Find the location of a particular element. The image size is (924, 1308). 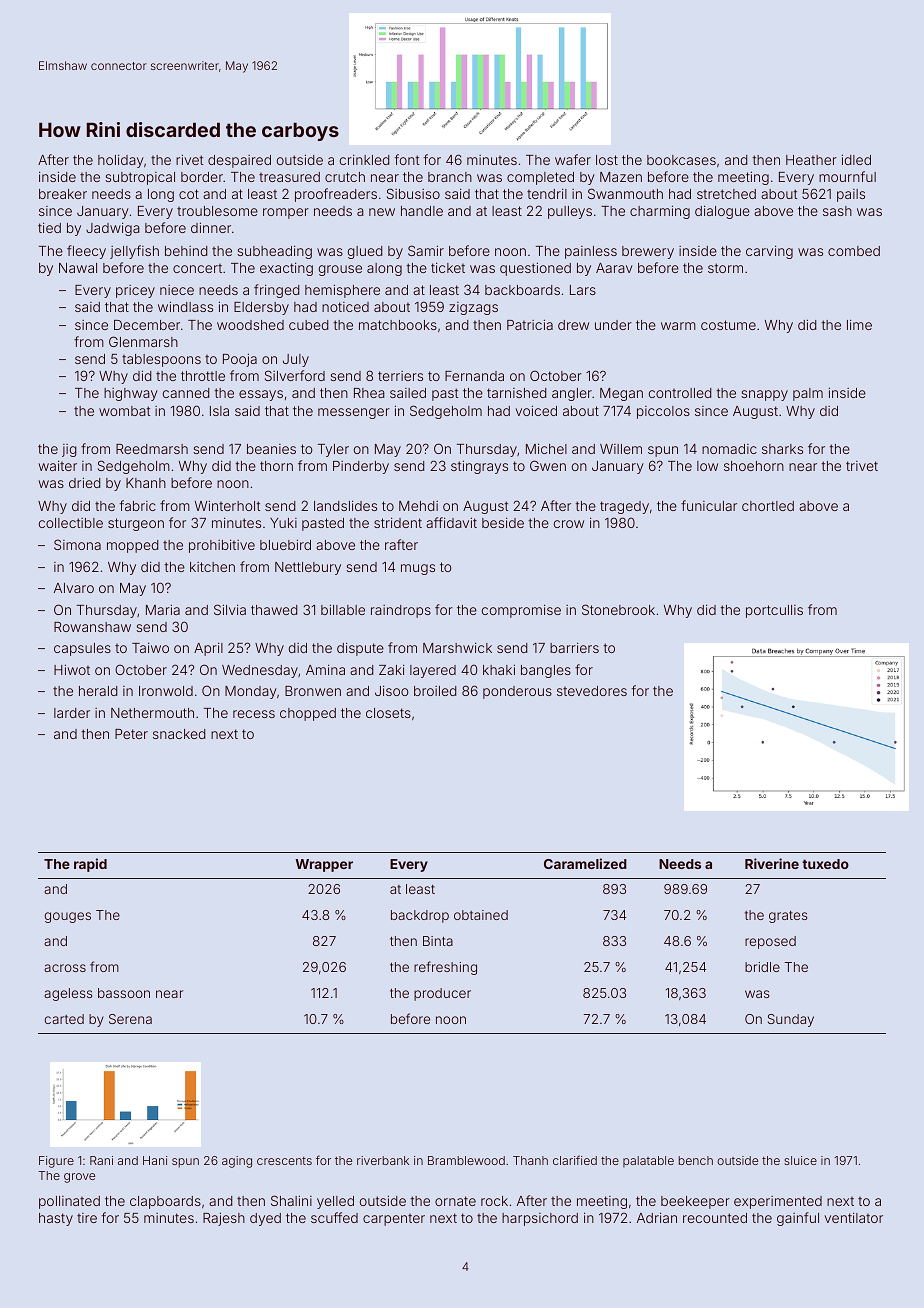

closets is located at coordinates (388, 713).
